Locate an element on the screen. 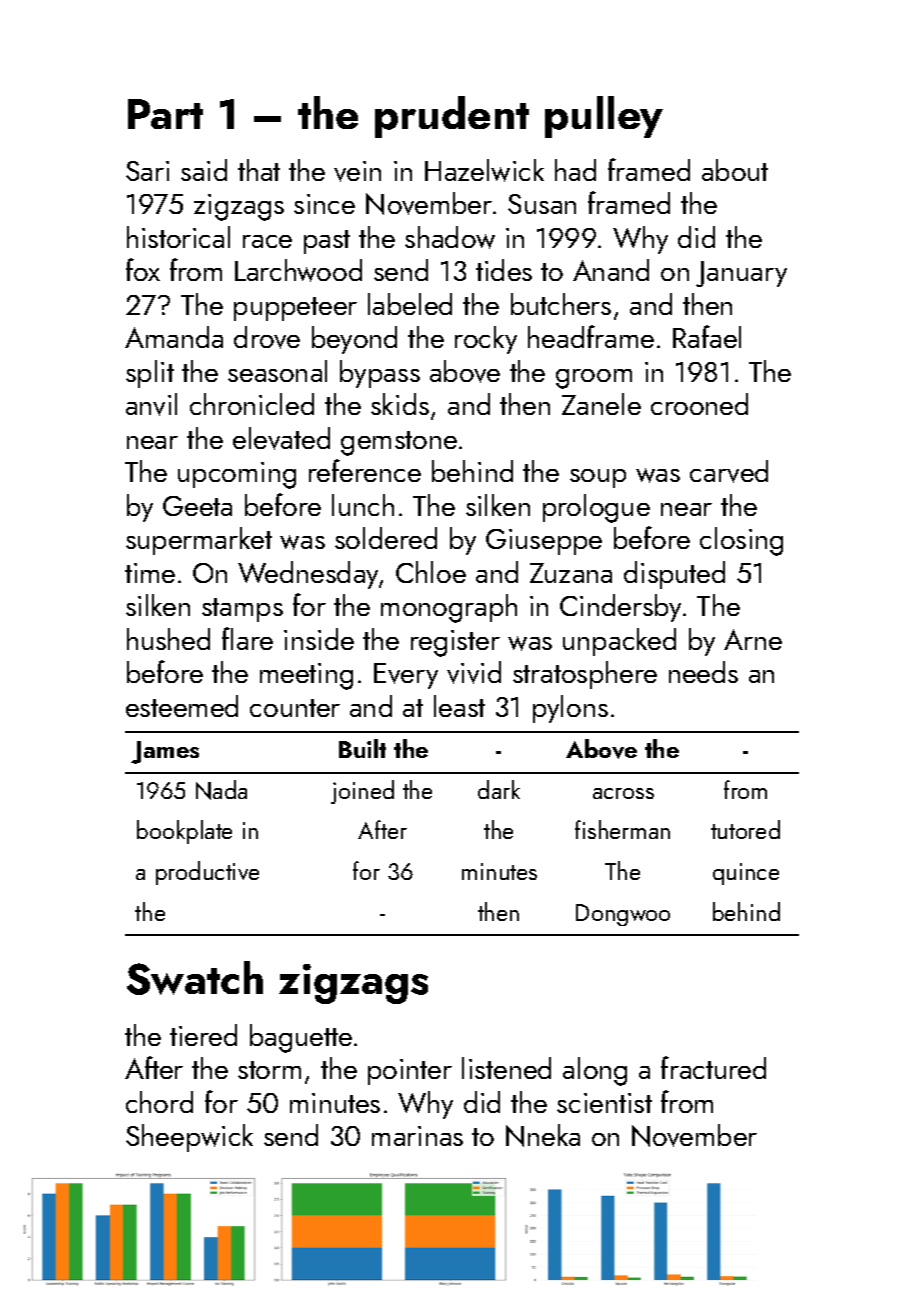 Image resolution: width=924 pixels, height=1311 pixels. stamps is located at coordinates (242, 610).
